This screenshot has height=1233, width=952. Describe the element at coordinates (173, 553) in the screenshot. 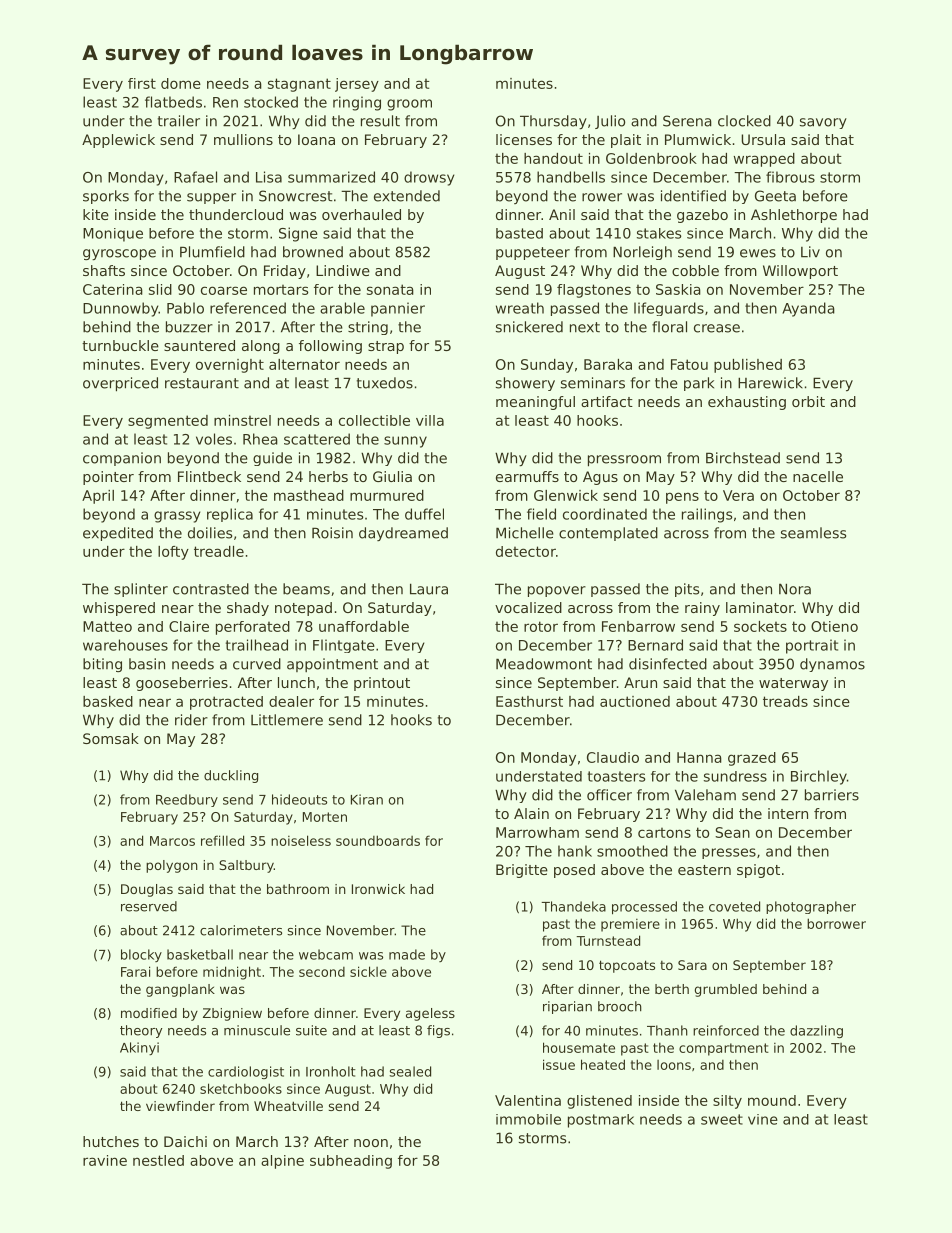

I see `lofty` at that location.
